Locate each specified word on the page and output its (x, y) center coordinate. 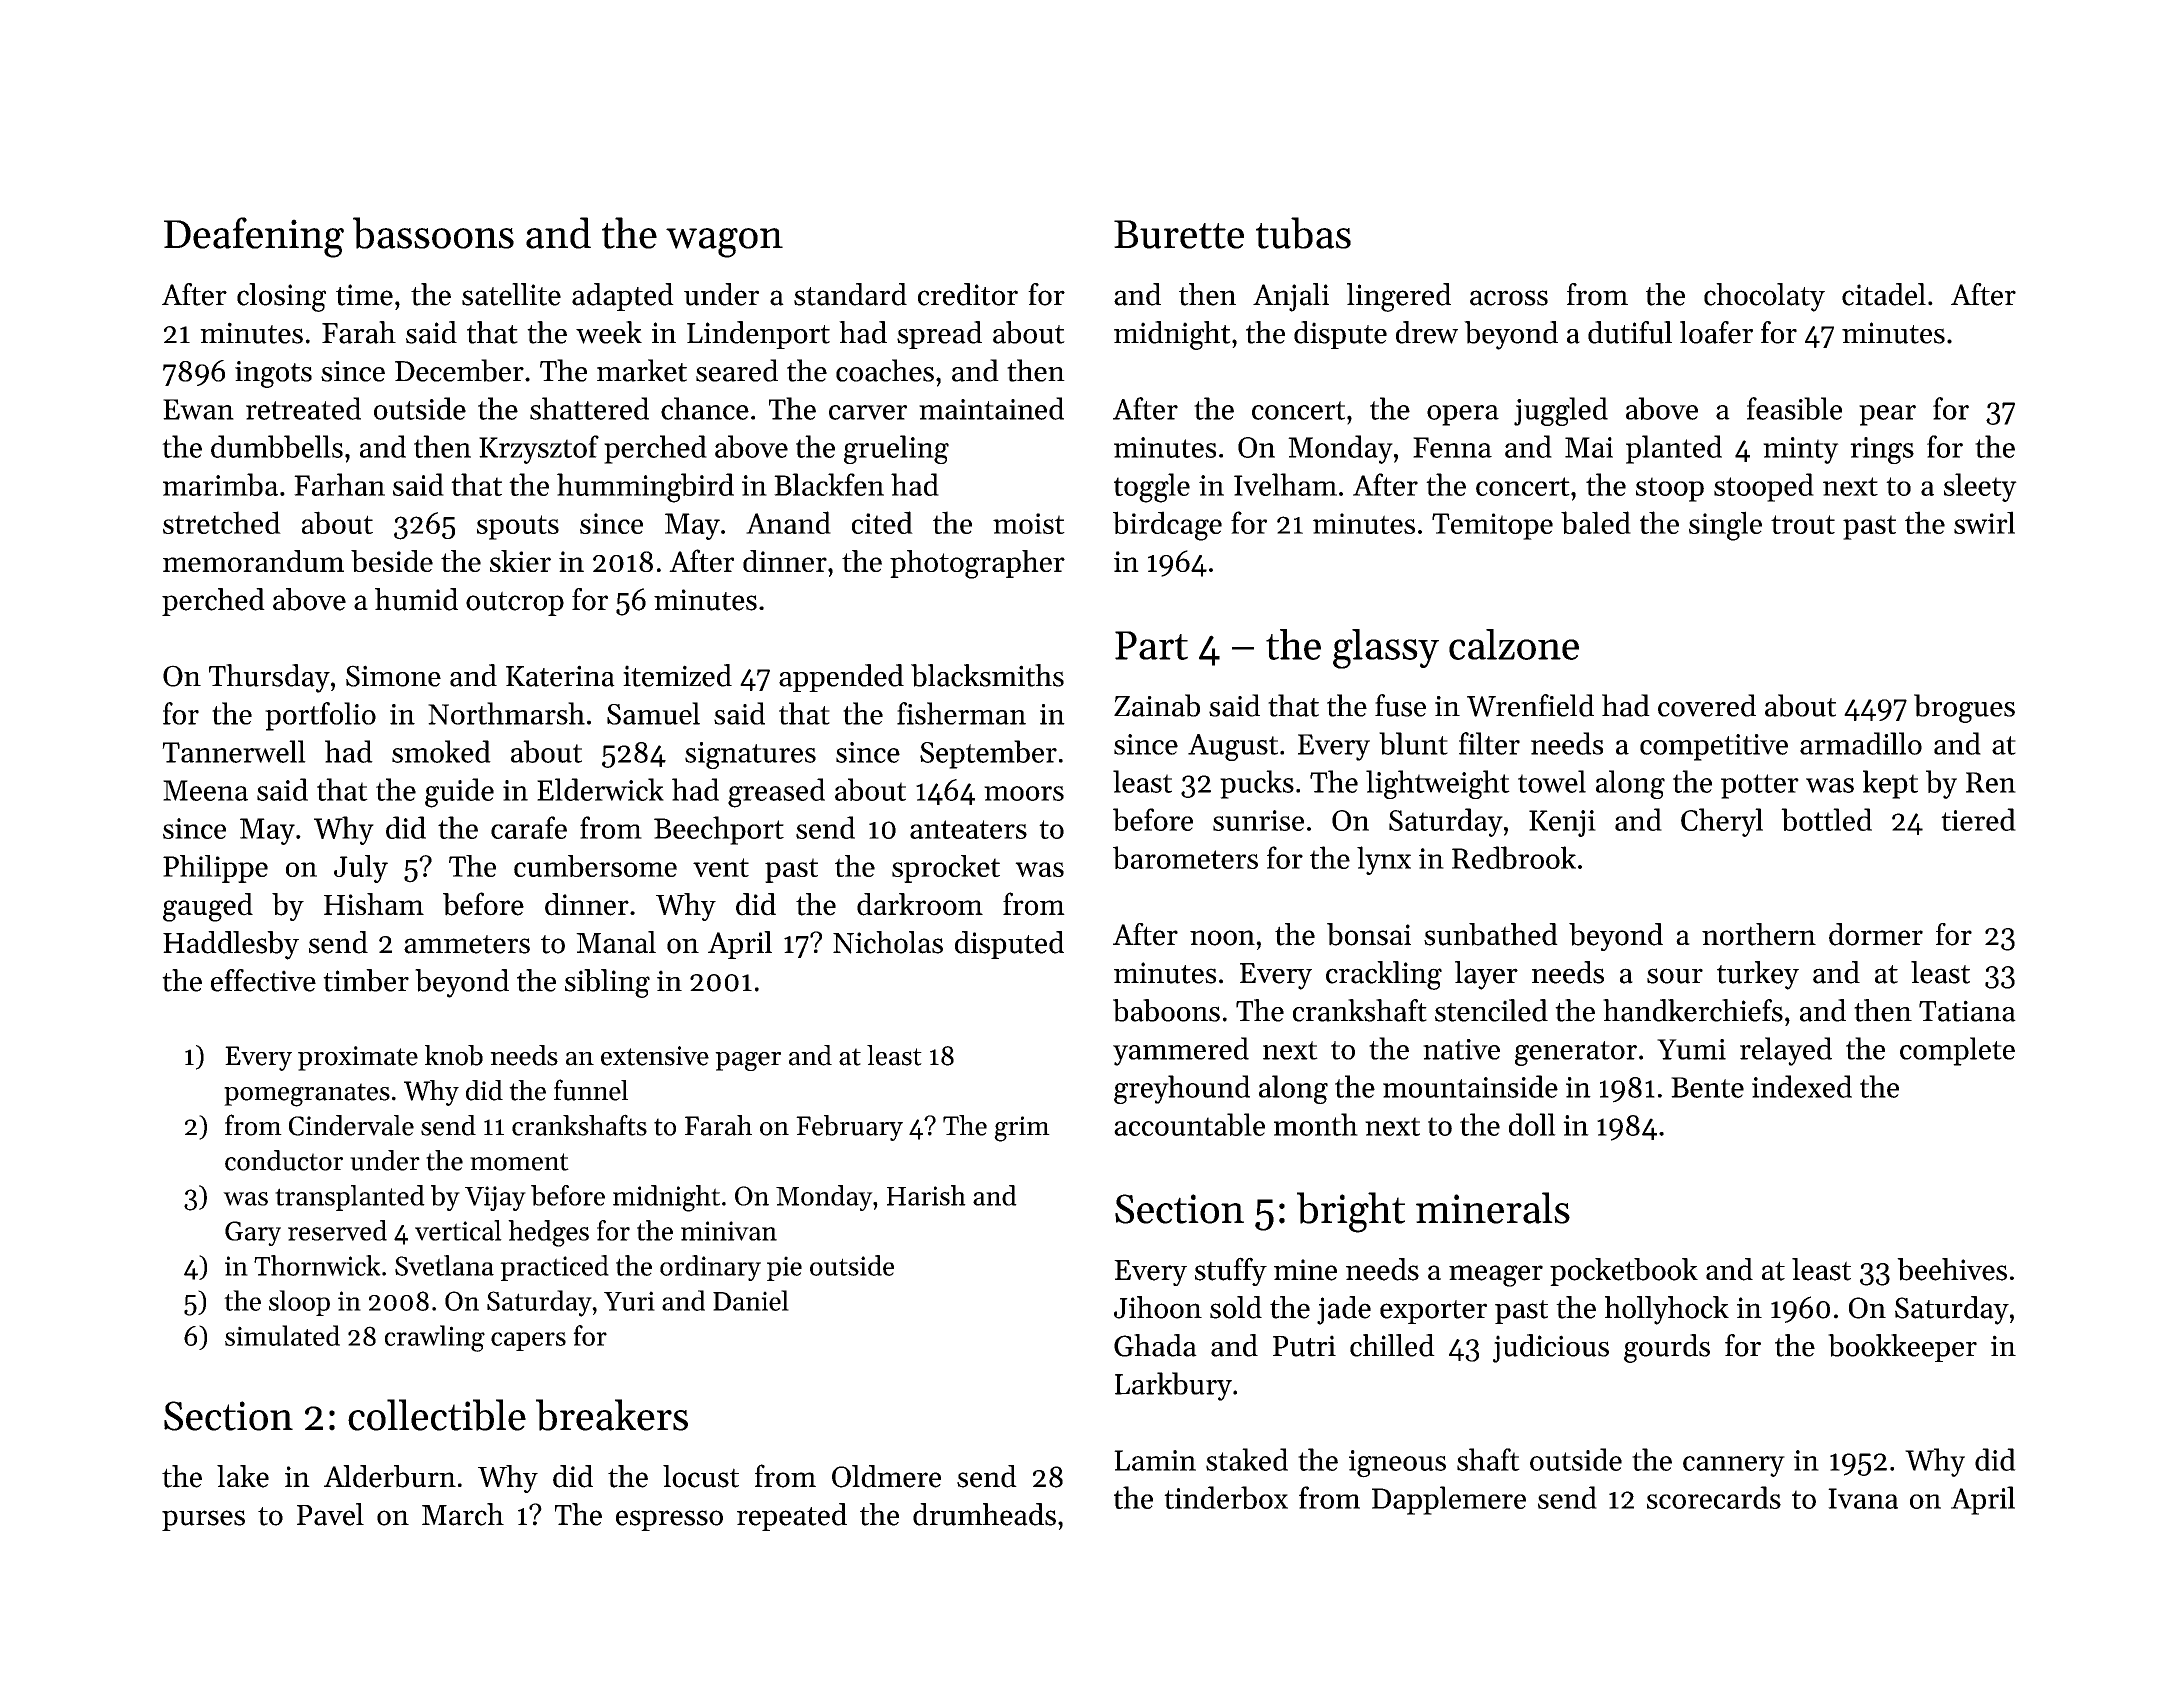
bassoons (433, 233)
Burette (1179, 234)
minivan (729, 1231)
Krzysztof (539, 449)
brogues (1964, 708)
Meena (205, 790)
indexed (1802, 1086)
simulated (282, 1335)
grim (1022, 1129)
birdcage (1167, 526)
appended (841, 678)
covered (1707, 705)
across (1509, 298)
